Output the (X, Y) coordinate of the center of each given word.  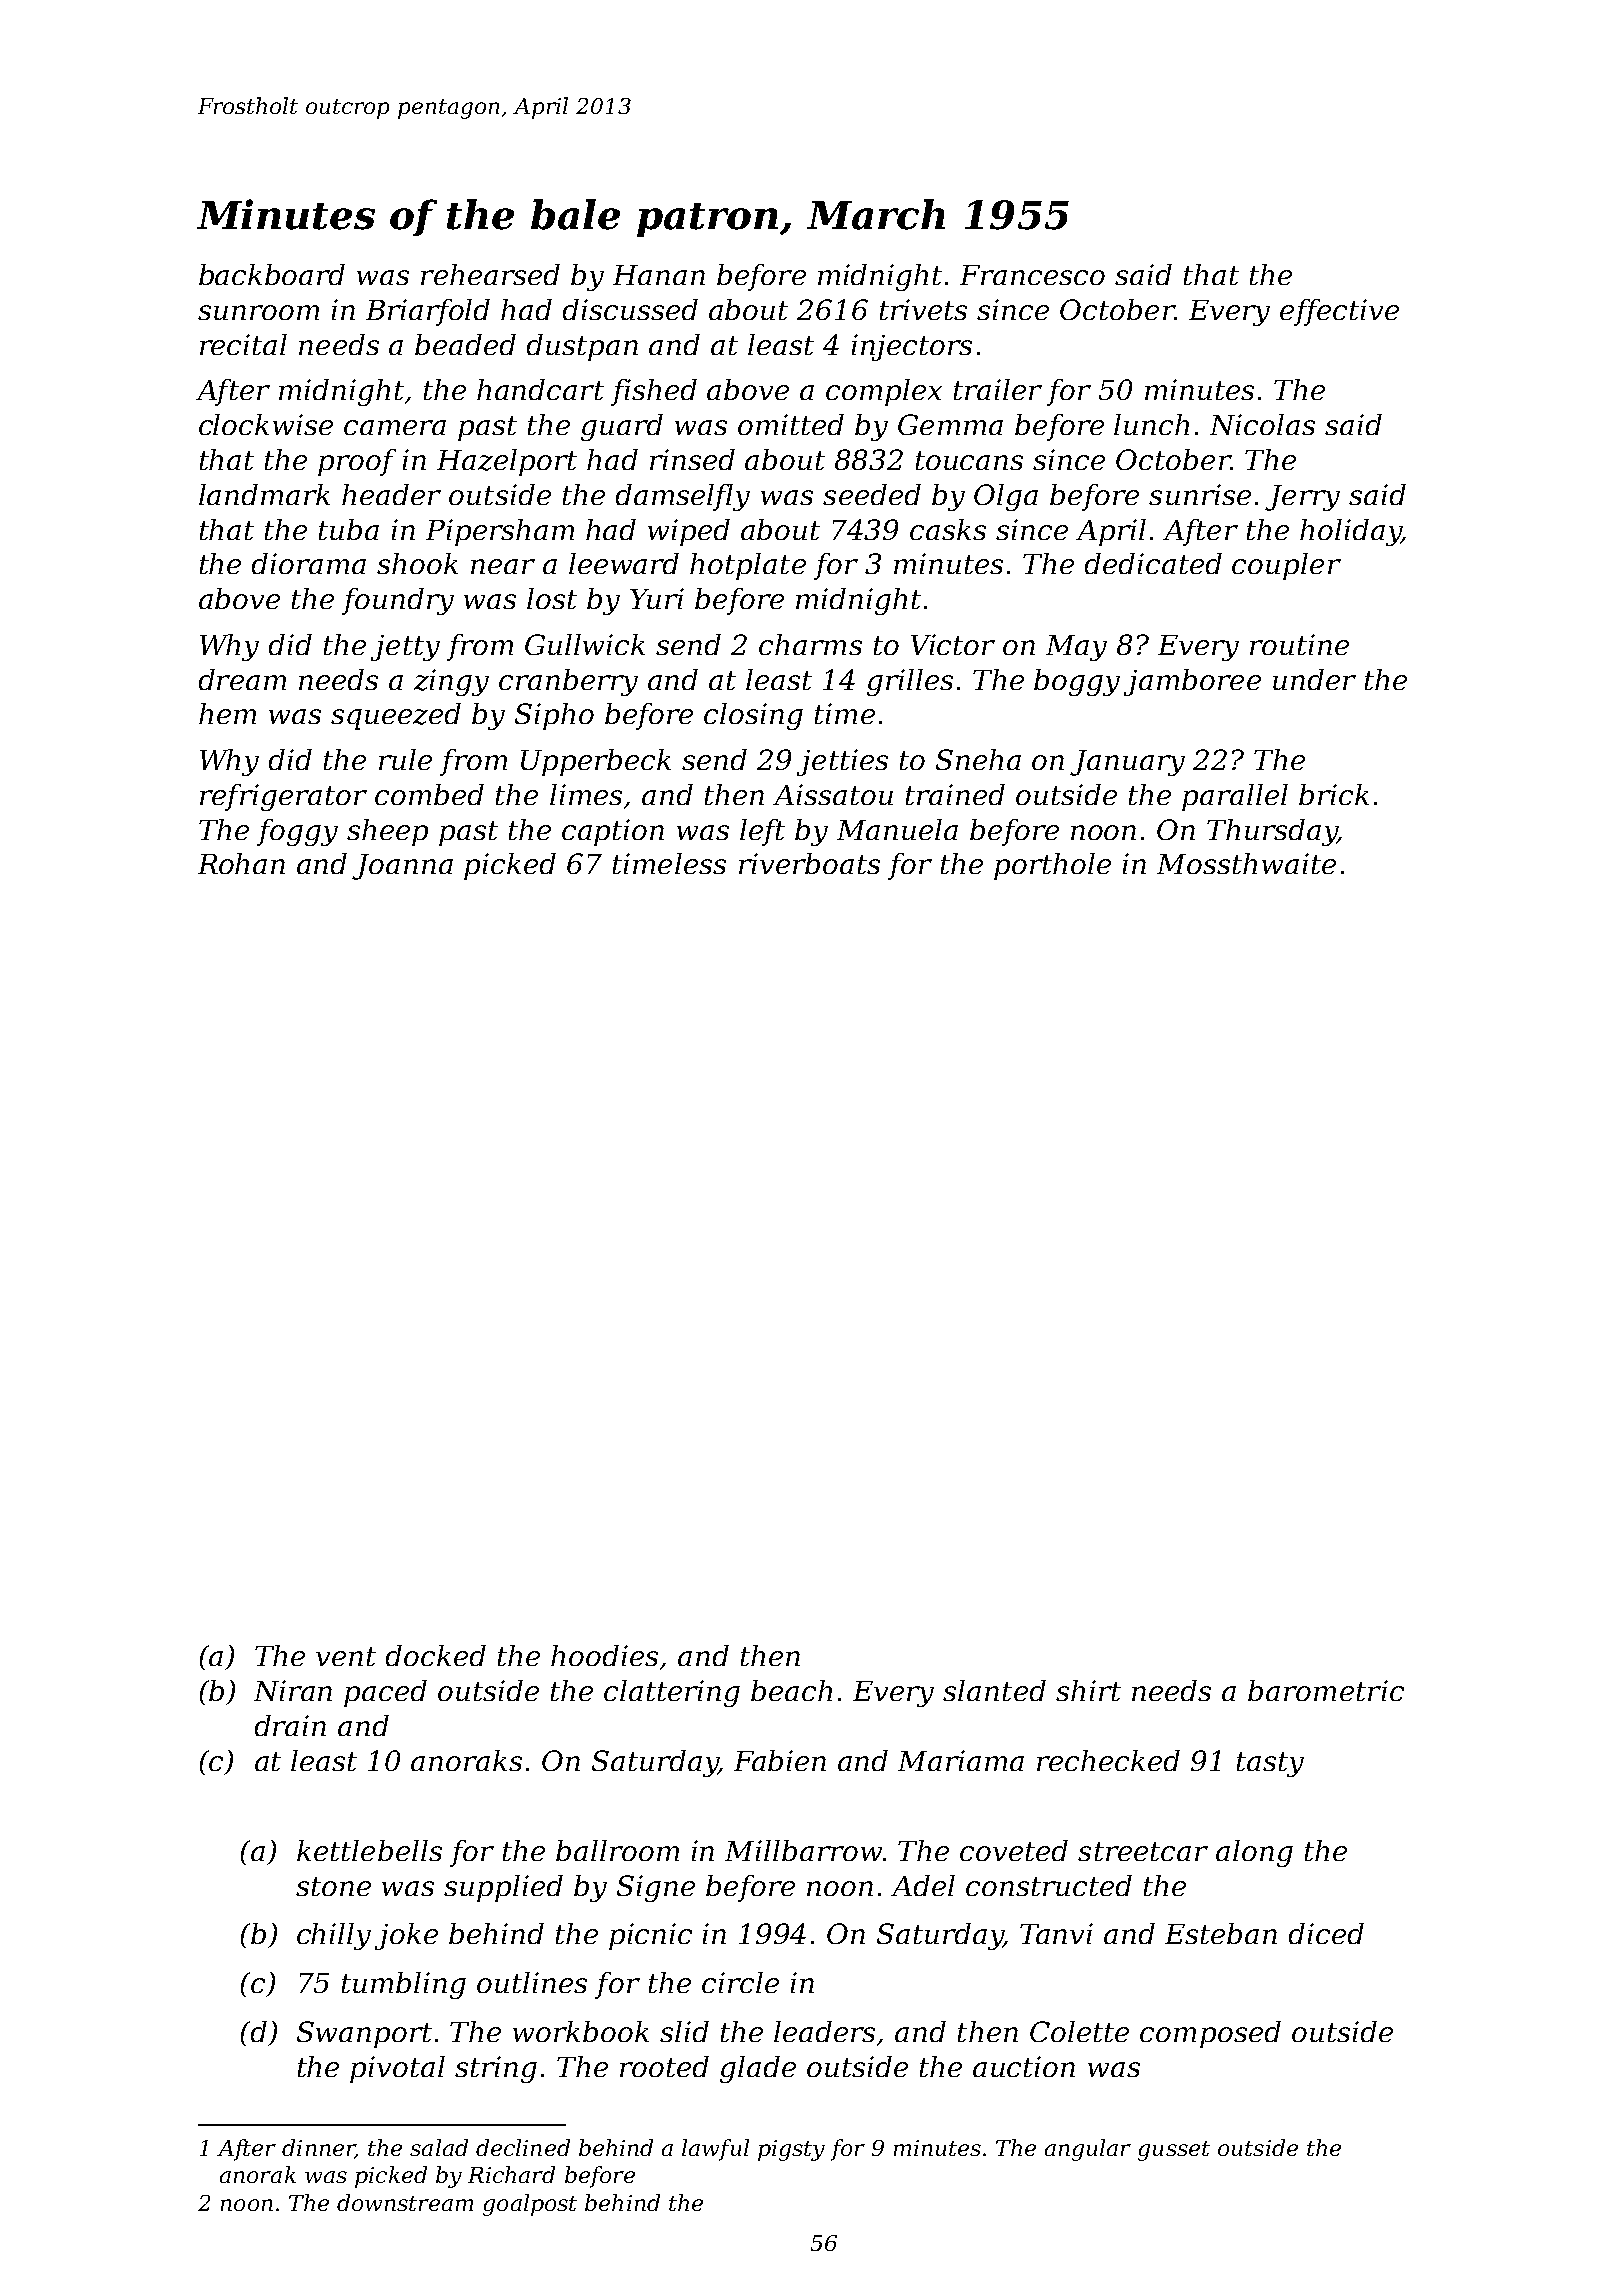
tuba (349, 529)
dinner (318, 2149)
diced (1326, 1933)
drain (290, 1725)
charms (810, 644)
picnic (650, 1936)
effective (1339, 312)
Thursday (1272, 832)
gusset (1174, 2151)
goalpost (530, 2205)
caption (613, 832)
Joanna (402, 867)
